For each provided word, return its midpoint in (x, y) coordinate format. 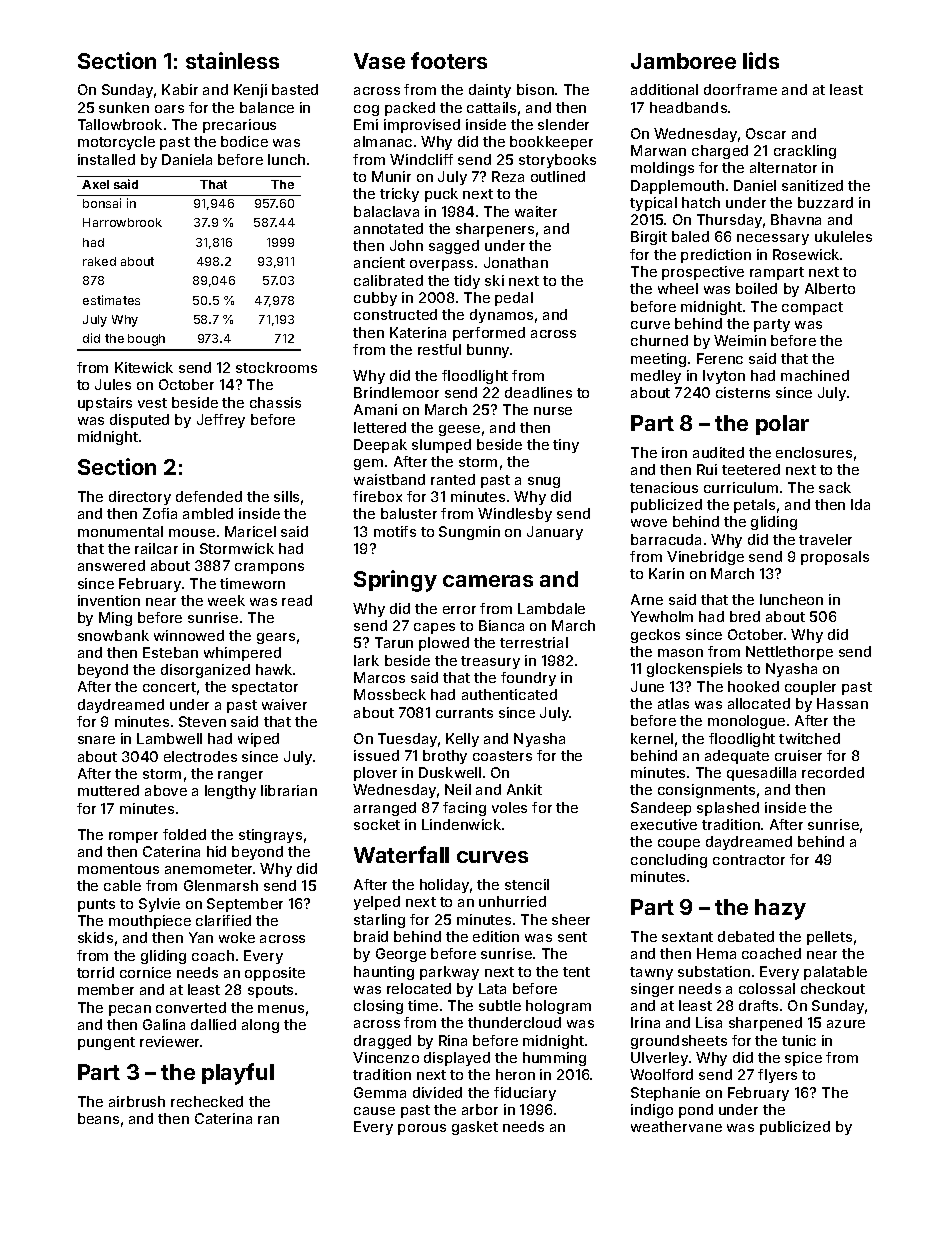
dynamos (501, 316)
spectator (265, 688)
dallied (213, 1024)
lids (761, 60)
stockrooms (276, 367)
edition (496, 936)
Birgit (649, 238)
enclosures (814, 452)
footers (449, 60)
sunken (124, 107)
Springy (395, 581)
